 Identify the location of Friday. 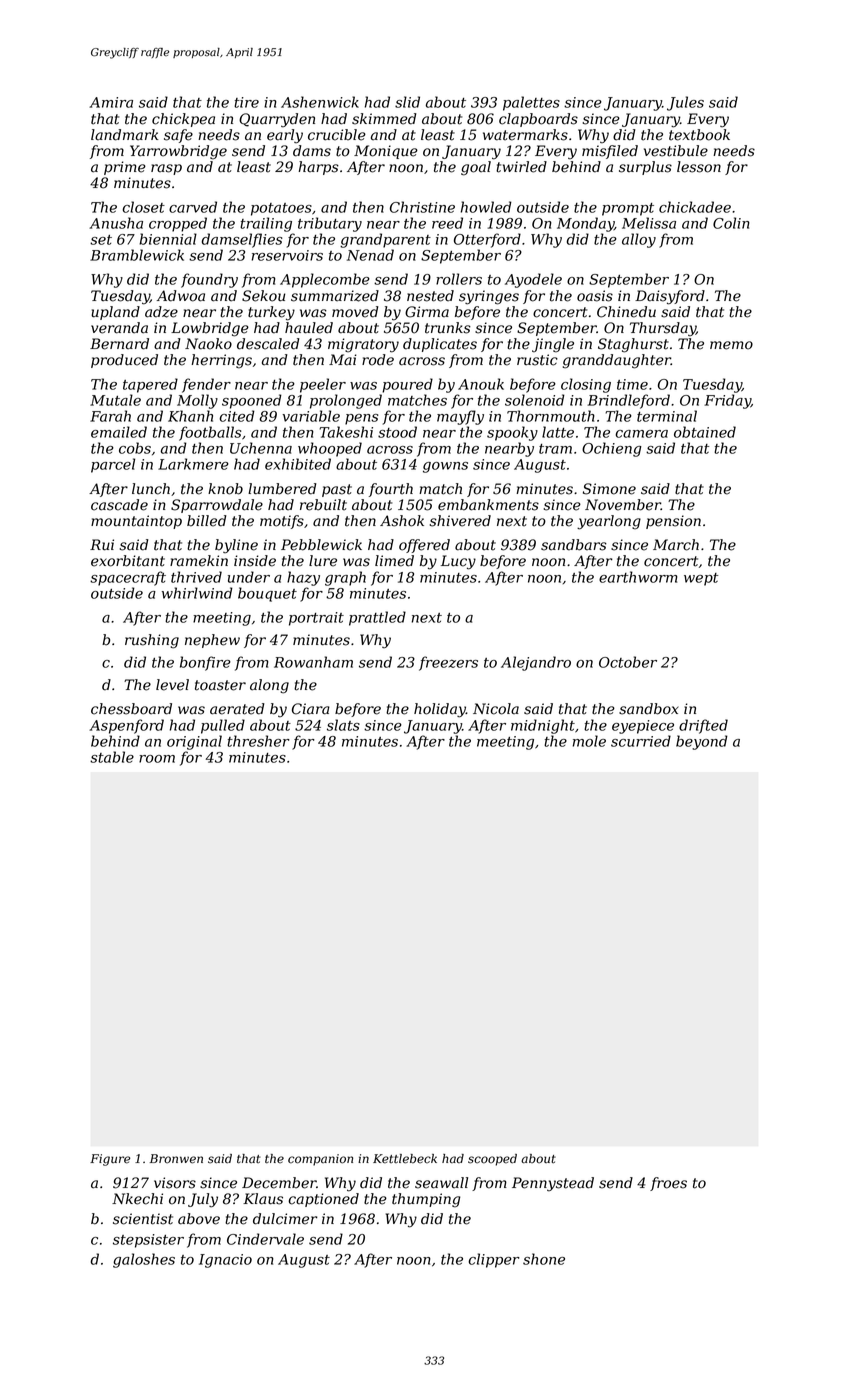
(727, 401).
